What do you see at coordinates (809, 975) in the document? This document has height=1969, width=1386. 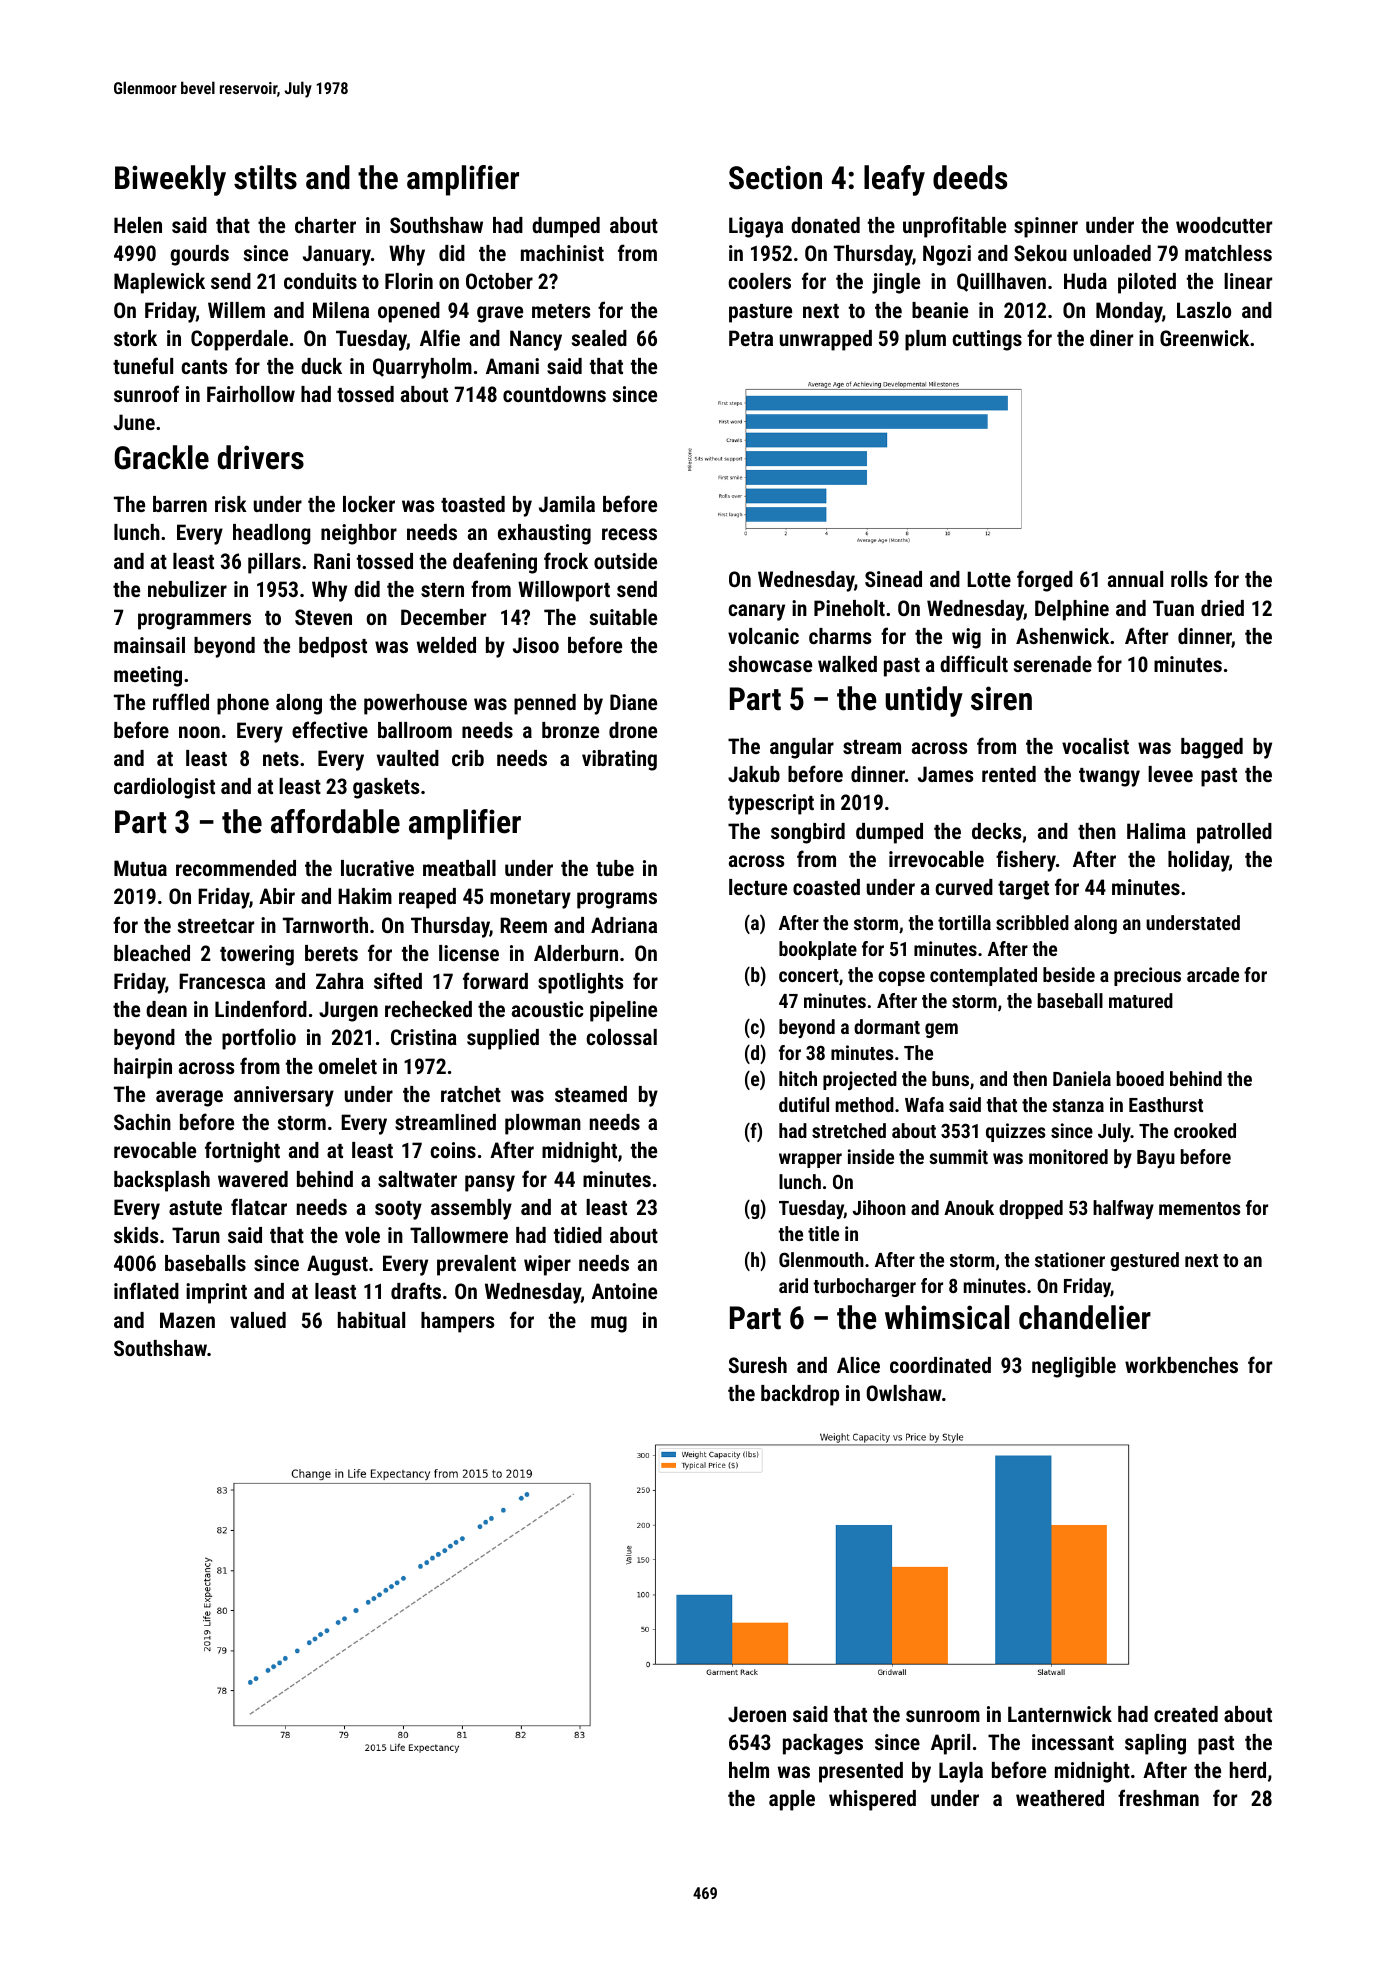 I see `concert` at bounding box center [809, 975].
